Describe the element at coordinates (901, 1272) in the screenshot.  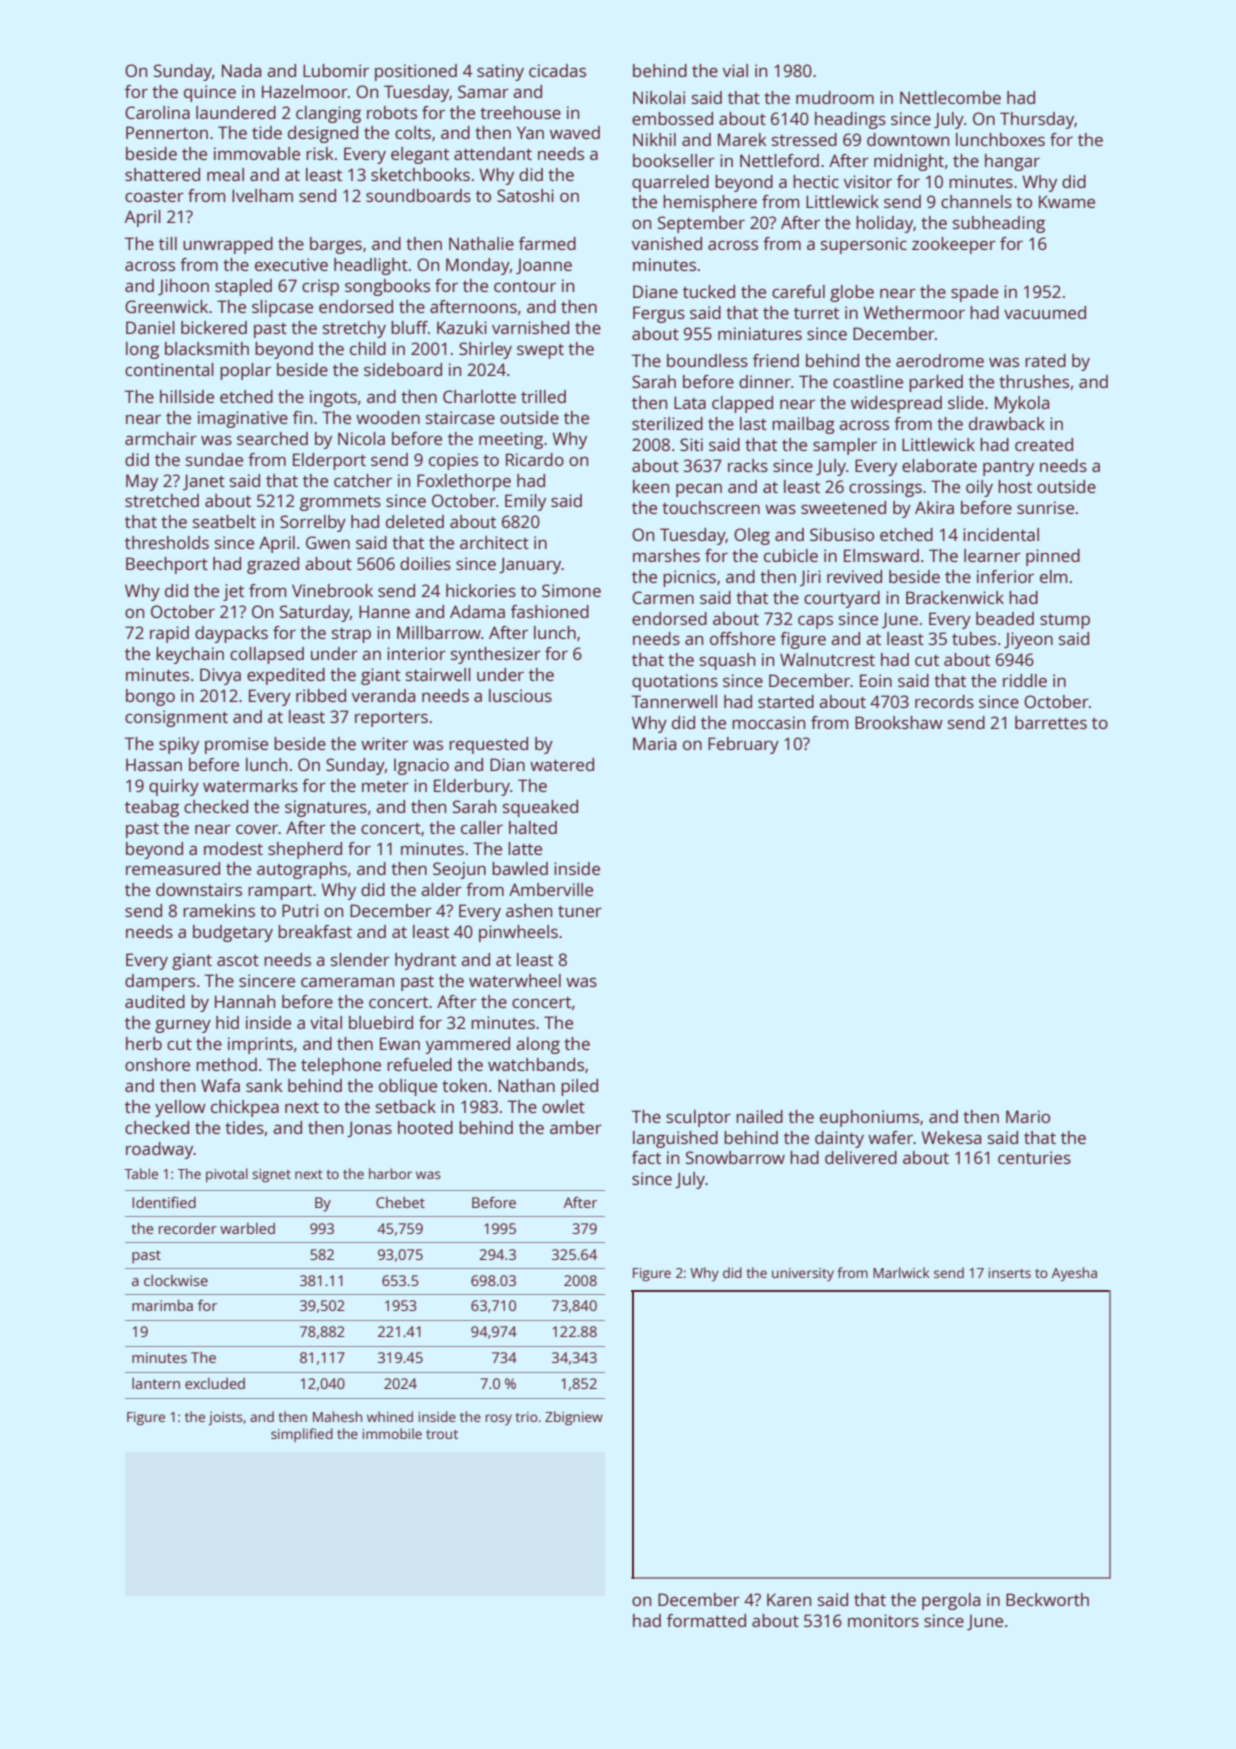
I see `Marlwick` at that location.
